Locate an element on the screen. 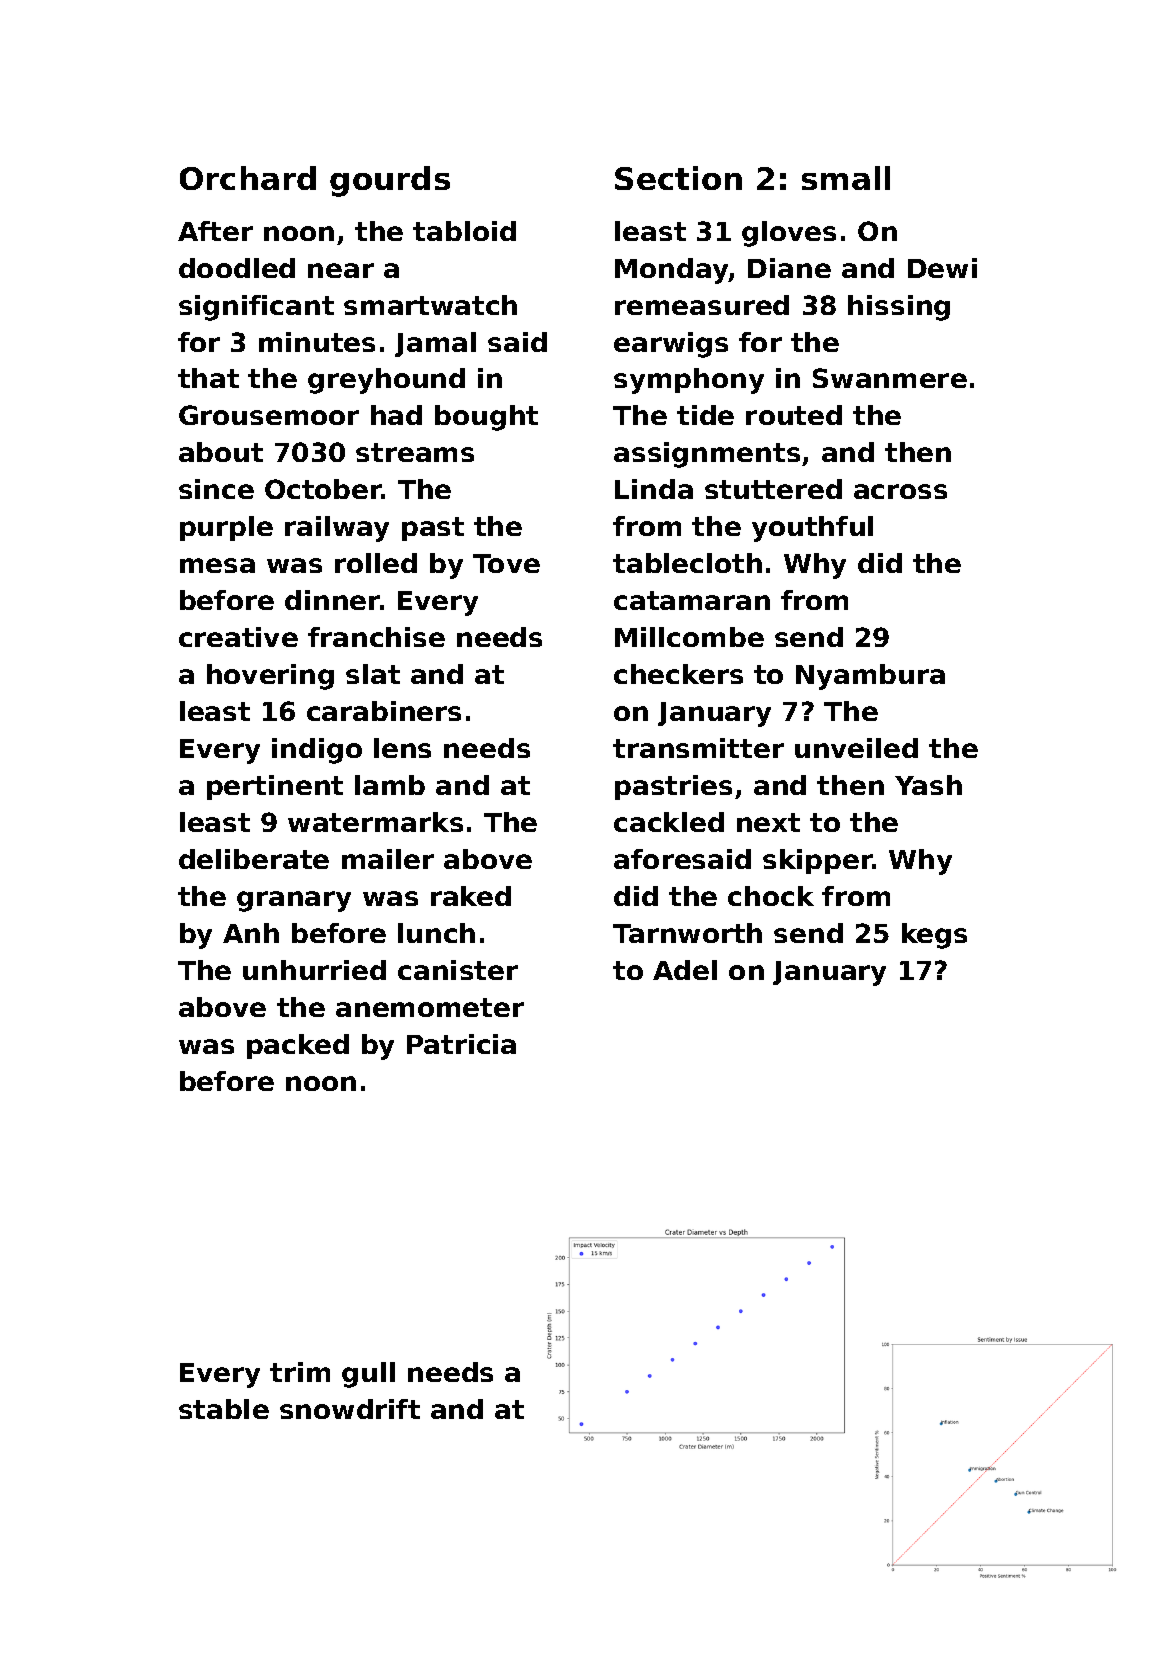 This screenshot has height=1654, width=1165. After is located at coordinates (215, 231).
